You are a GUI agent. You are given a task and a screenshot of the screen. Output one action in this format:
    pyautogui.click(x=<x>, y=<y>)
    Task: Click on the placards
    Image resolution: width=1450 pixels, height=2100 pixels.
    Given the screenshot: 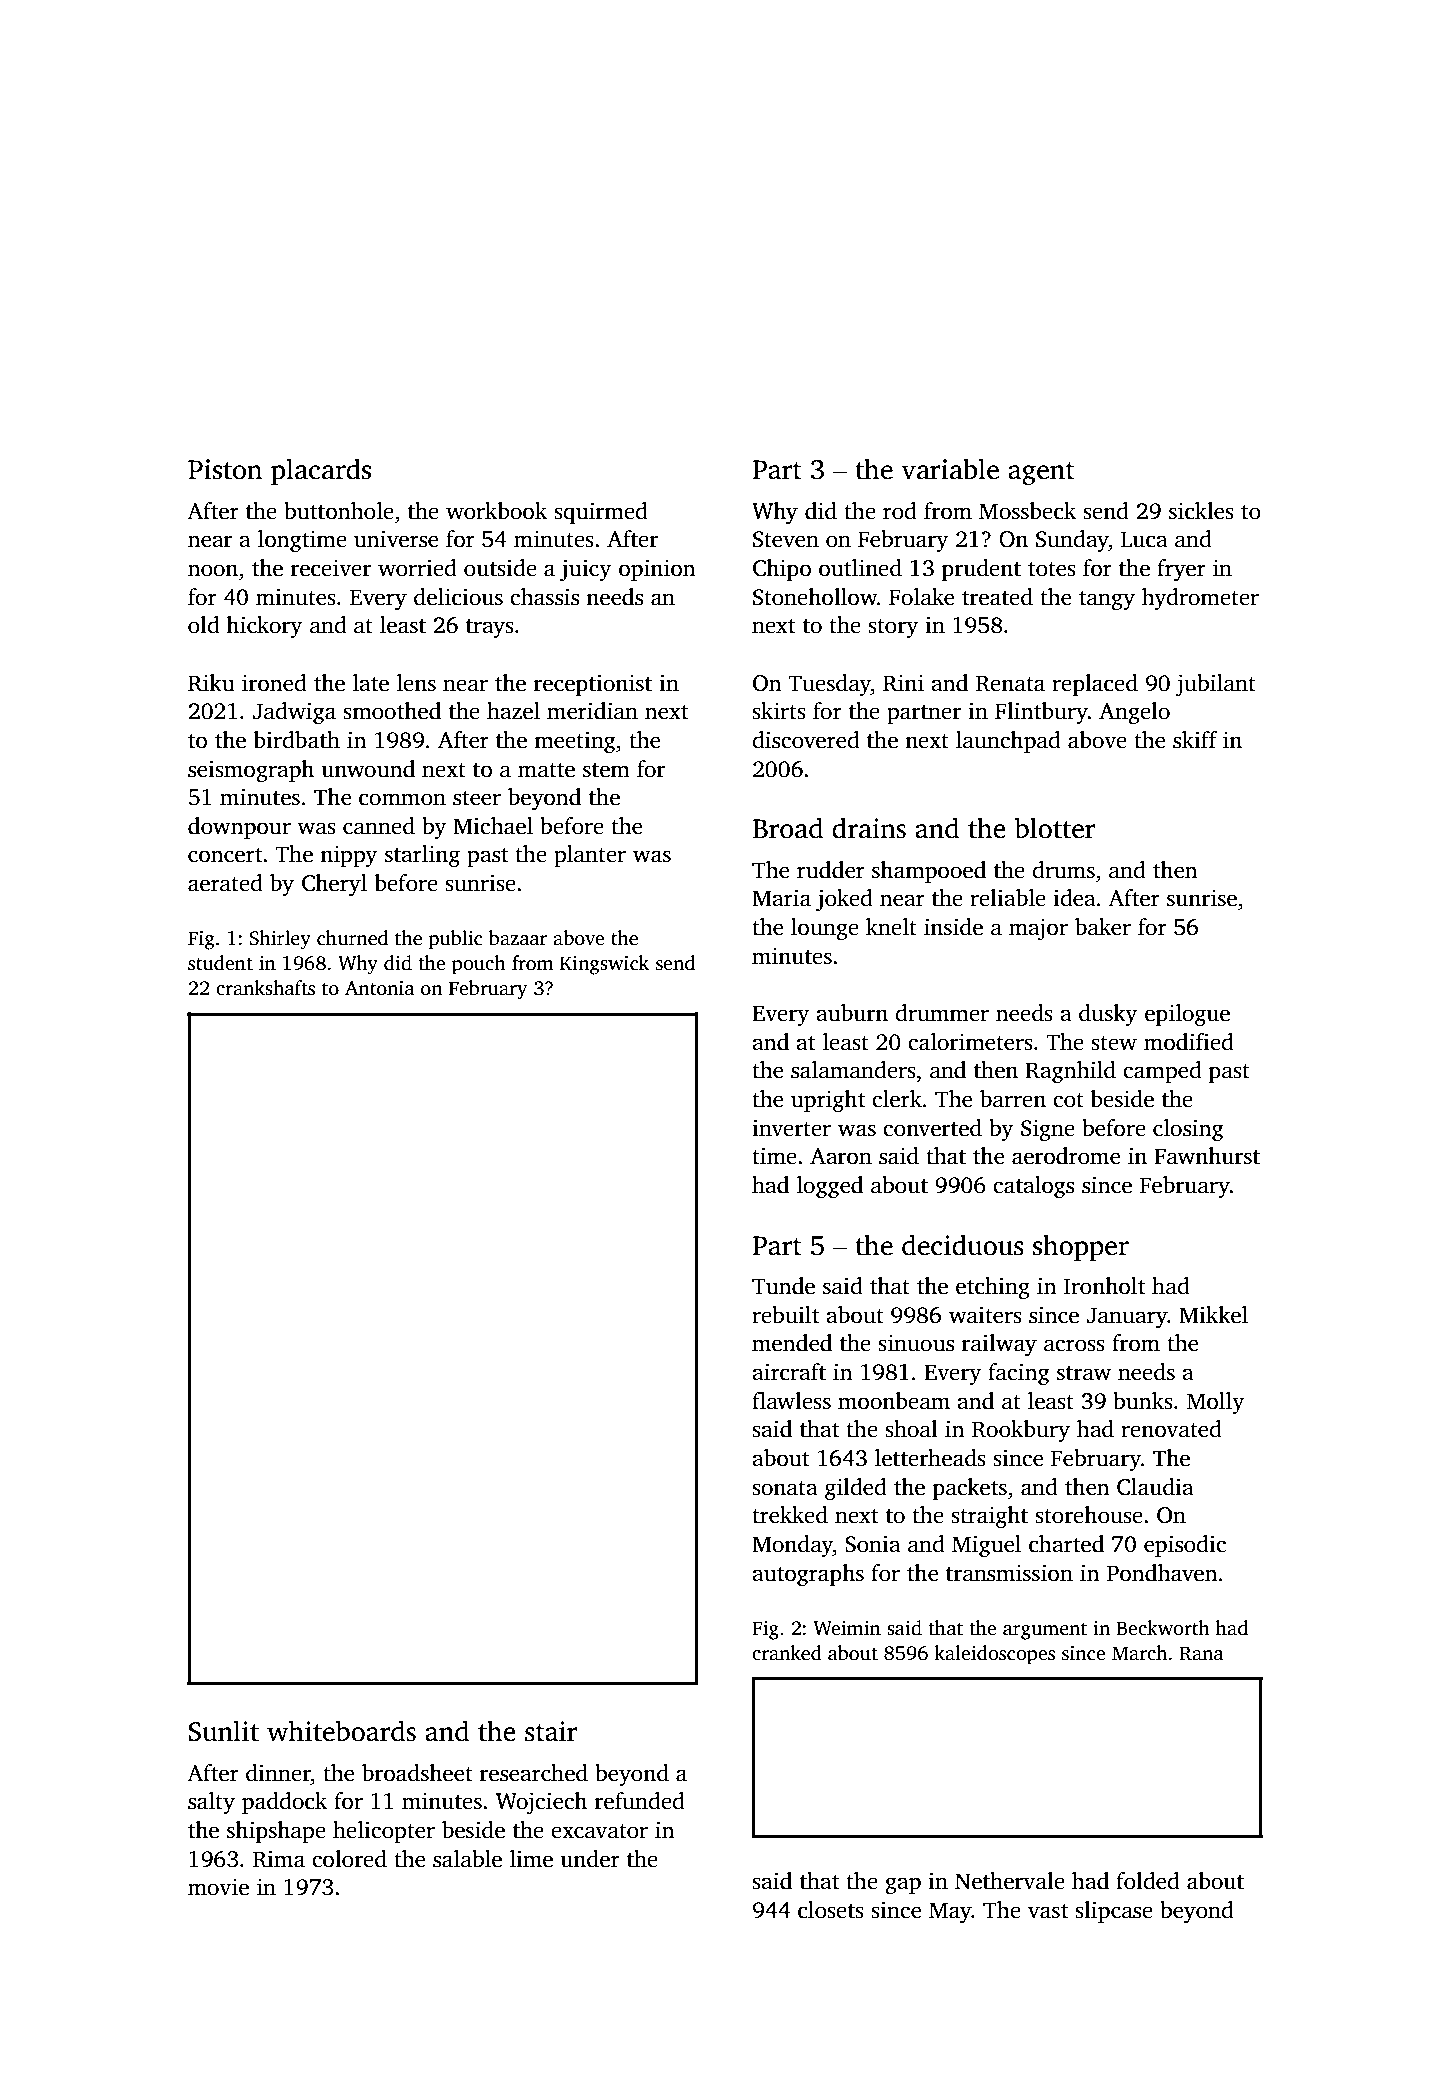 What is the action you would take?
    pyautogui.click(x=321, y=471)
